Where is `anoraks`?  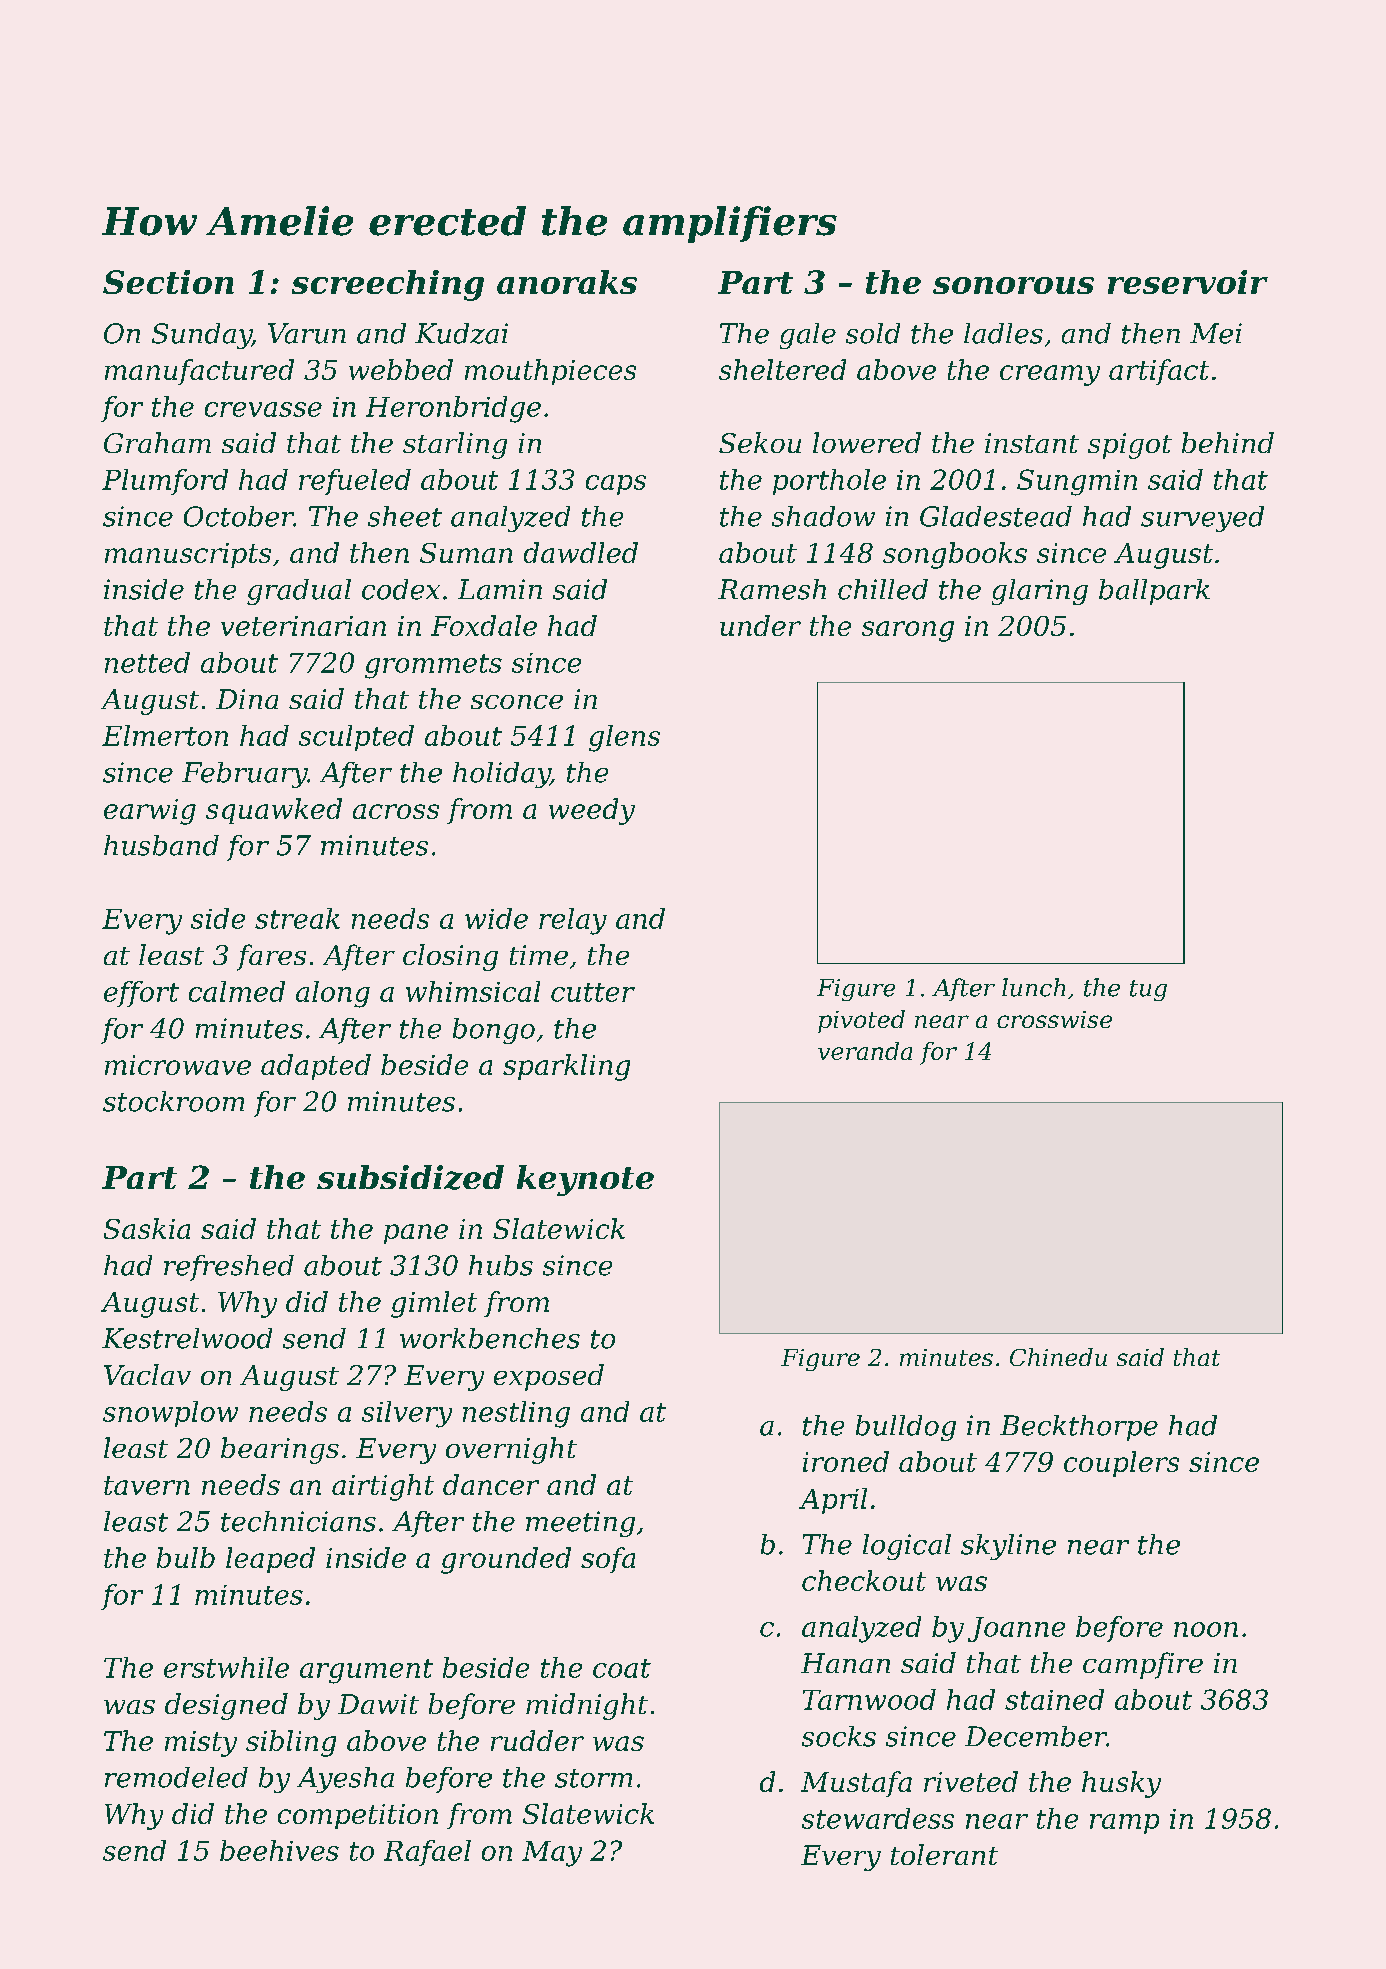
anoraks is located at coordinates (567, 282).
